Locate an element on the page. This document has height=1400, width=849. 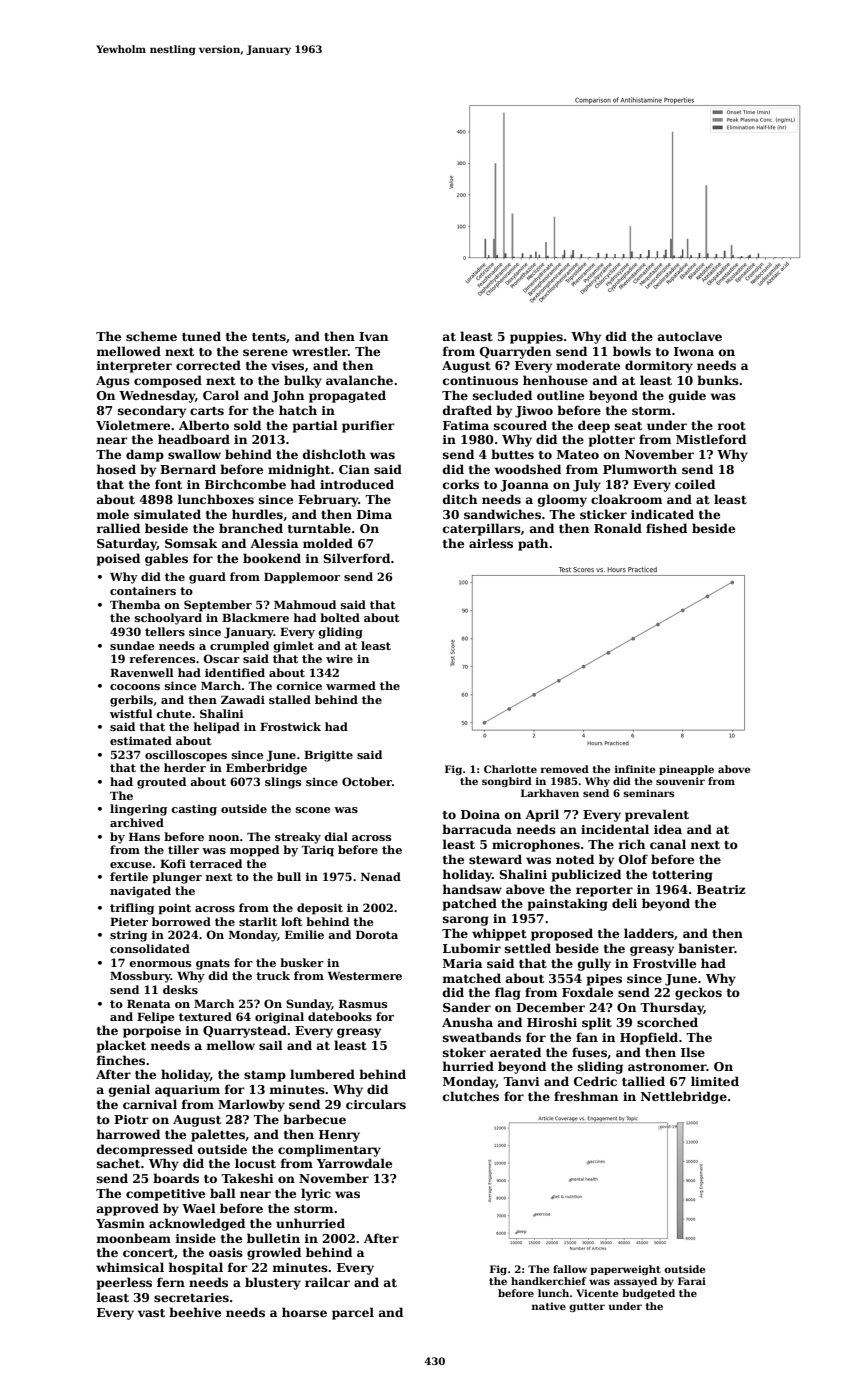
warmed is located at coordinates (351, 685).
